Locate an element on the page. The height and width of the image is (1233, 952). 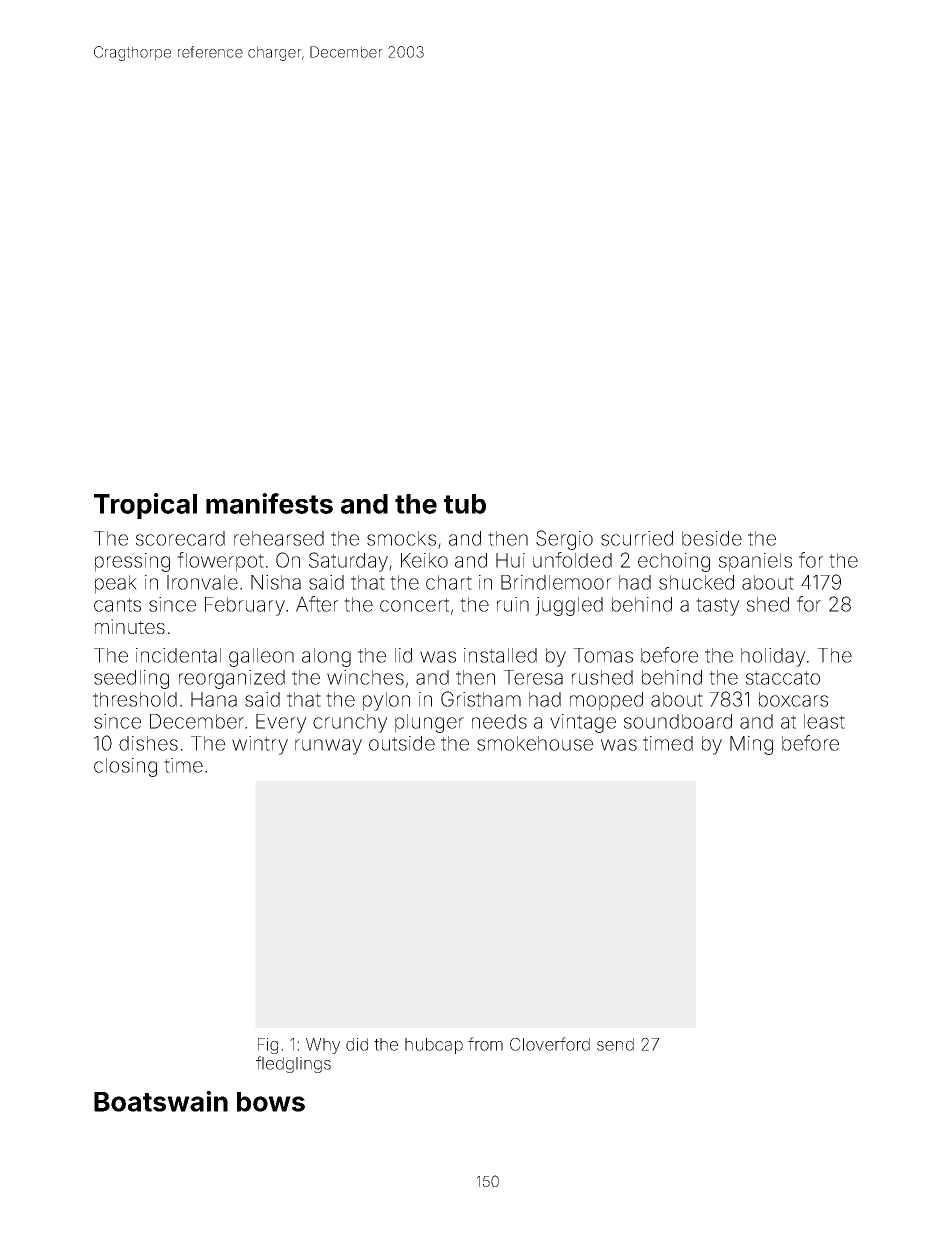
tub is located at coordinates (465, 504).
